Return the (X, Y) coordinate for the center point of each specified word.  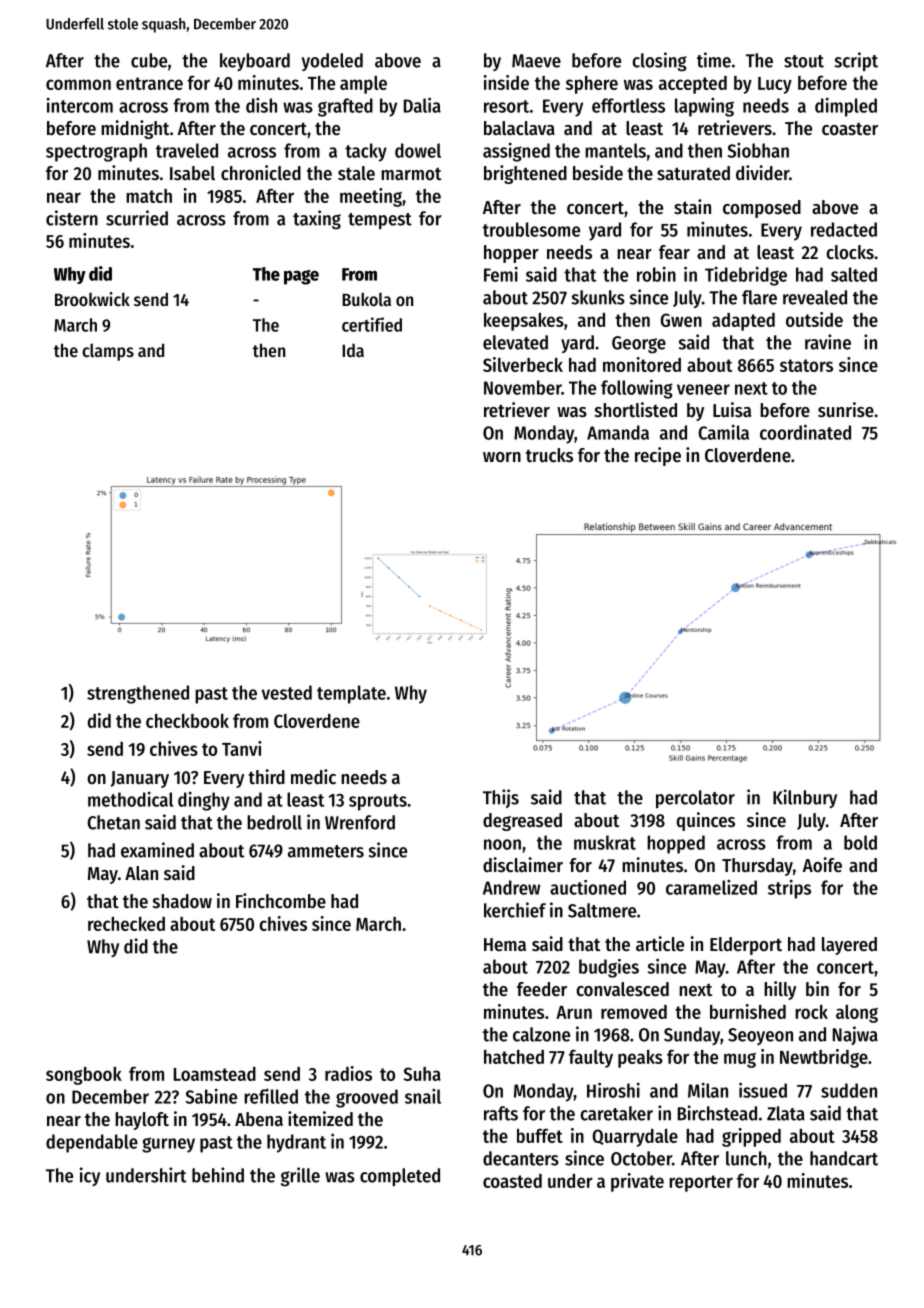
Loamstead (215, 1073)
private (637, 1182)
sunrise (846, 410)
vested (287, 692)
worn (502, 457)
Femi (501, 274)
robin (656, 274)
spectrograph (96, 152)
